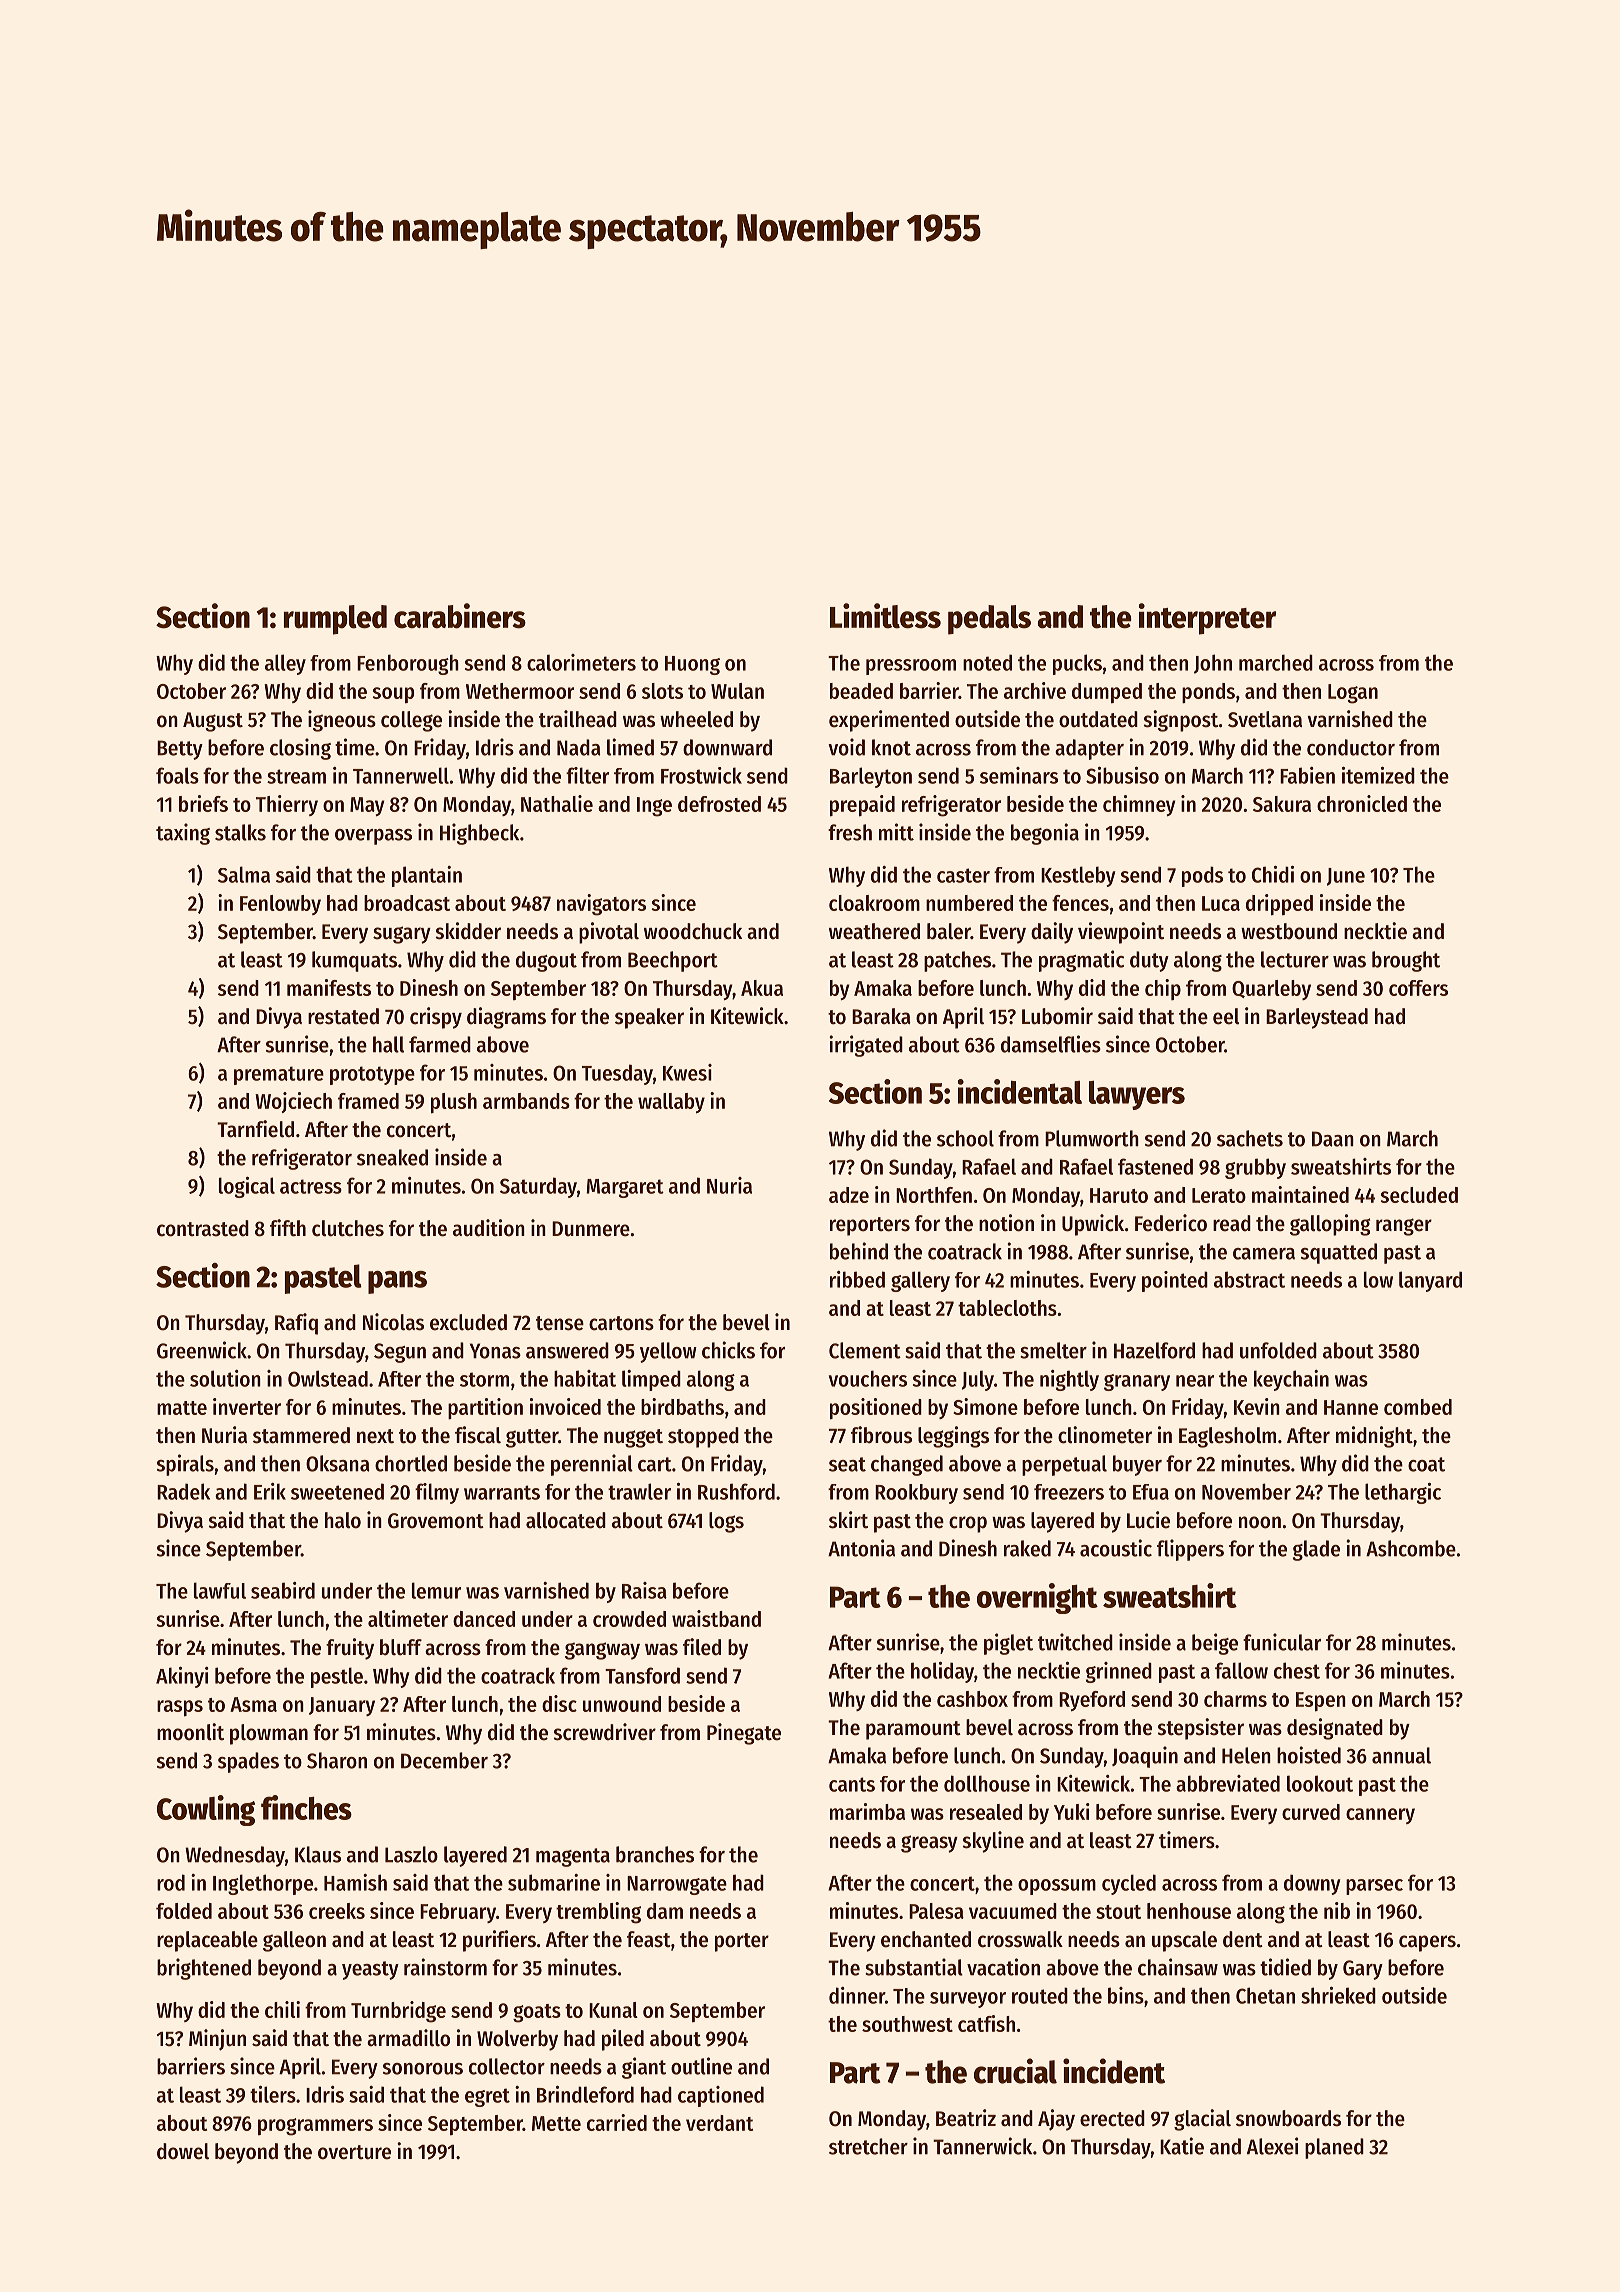 This document has height=2292, width=1620. What do you see at coordinates (484, 1619) in the document?
I see `danced` at bounding box center [484, 1619].
